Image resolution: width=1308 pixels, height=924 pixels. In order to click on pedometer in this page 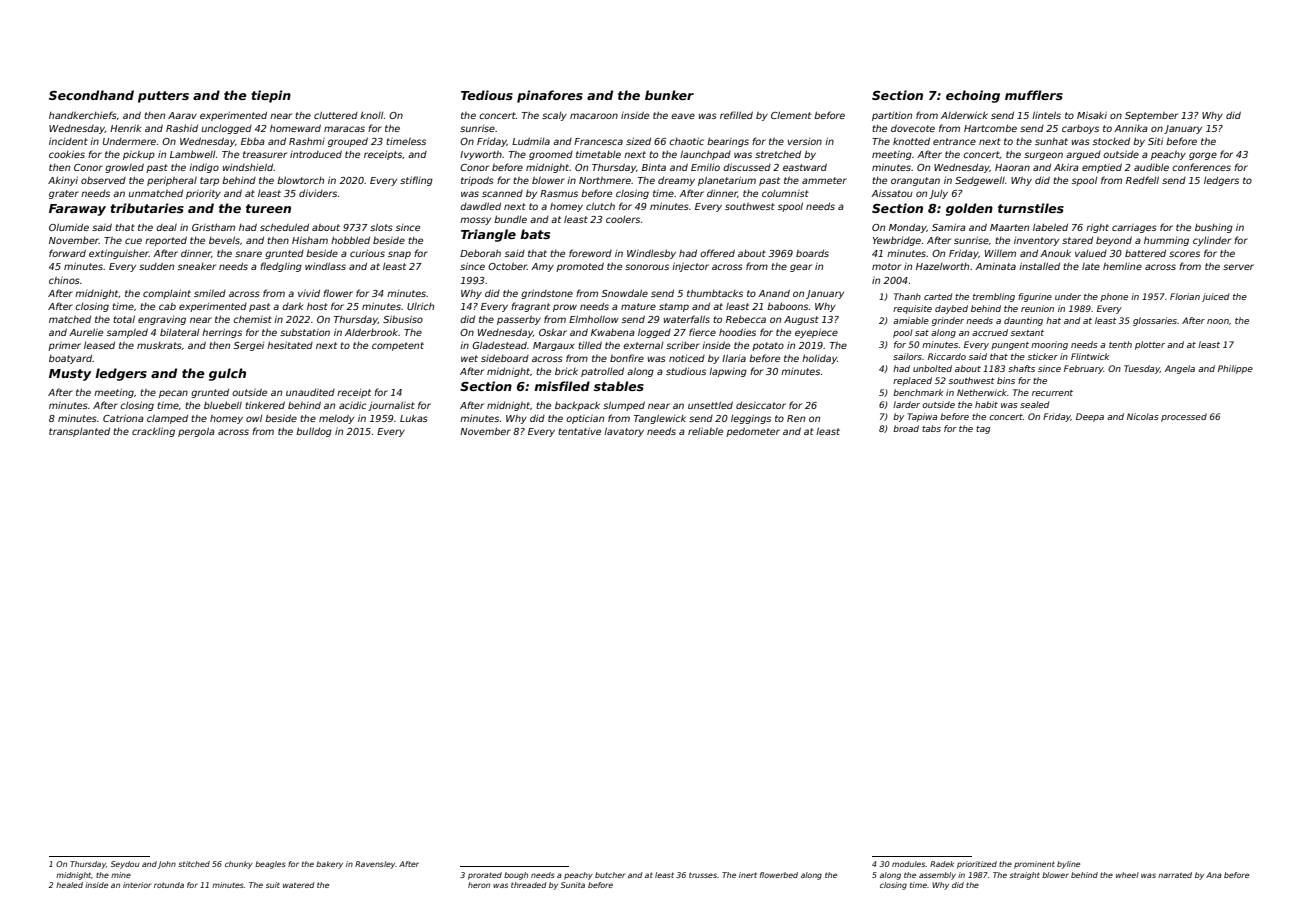, I will do `click(753, 432)`.
